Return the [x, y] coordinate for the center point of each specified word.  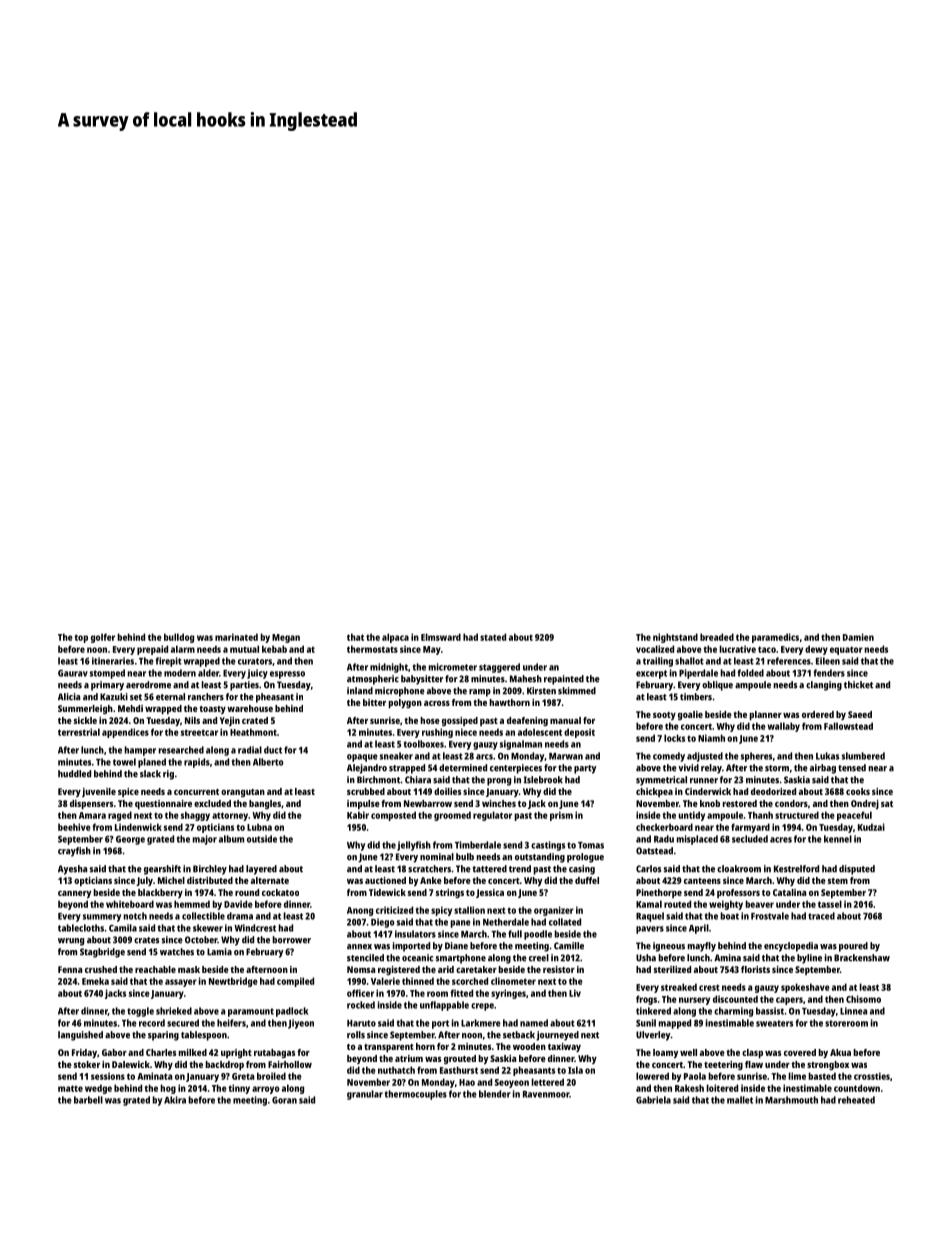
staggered [499, 668]
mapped [675, 1024]
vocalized [655, 649]
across [437, 703]
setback [519, 1035]
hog [168, 1089]
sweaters [774, 1023]
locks [674, 738]
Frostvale [770, 916]
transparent [389, 1048]
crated [255, 720]
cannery [74, 894]
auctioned [385, 880]
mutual [244, 649]
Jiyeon [301, 1024]
